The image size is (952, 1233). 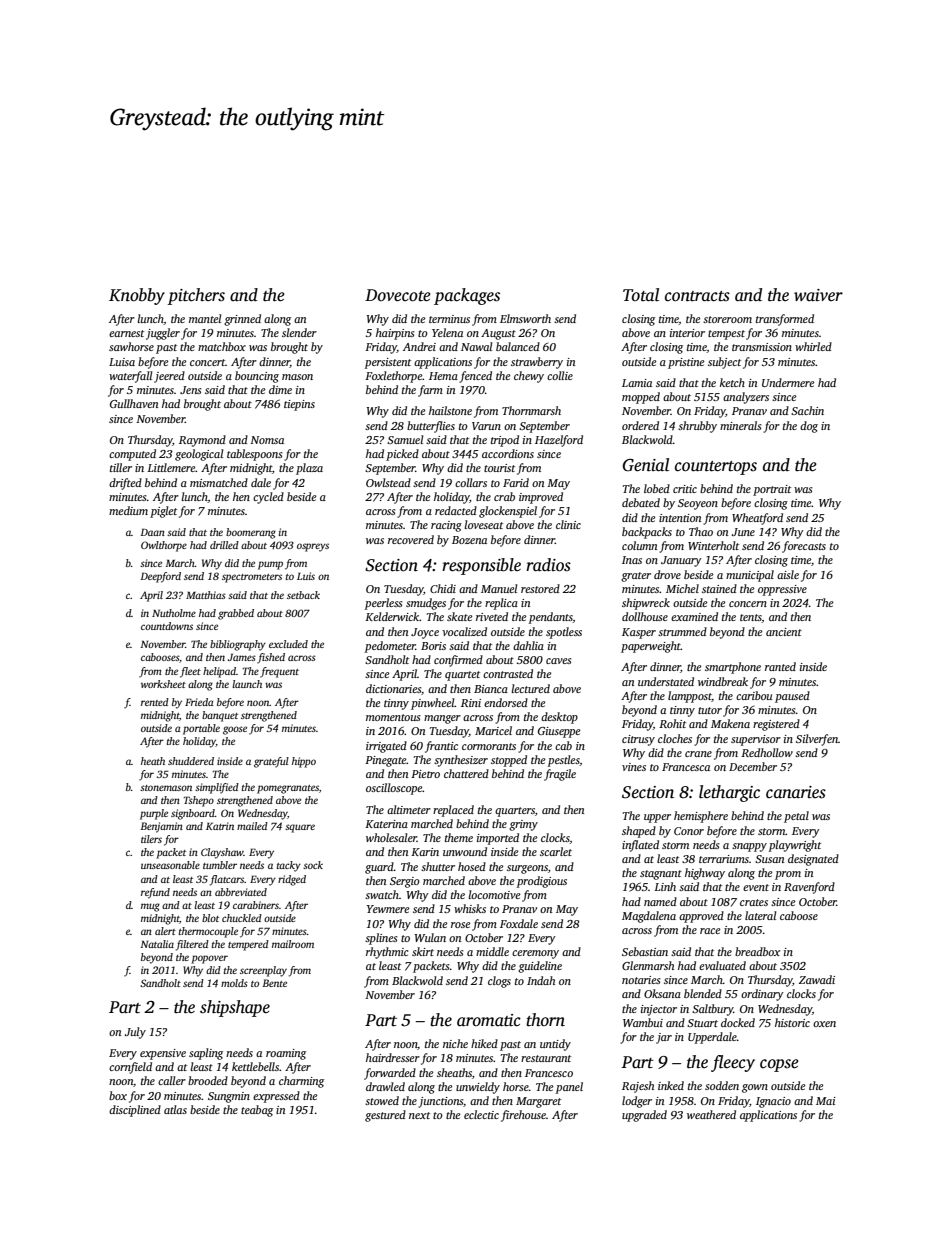 I want to click on Kelderwick, so click(x=392, y=616).
